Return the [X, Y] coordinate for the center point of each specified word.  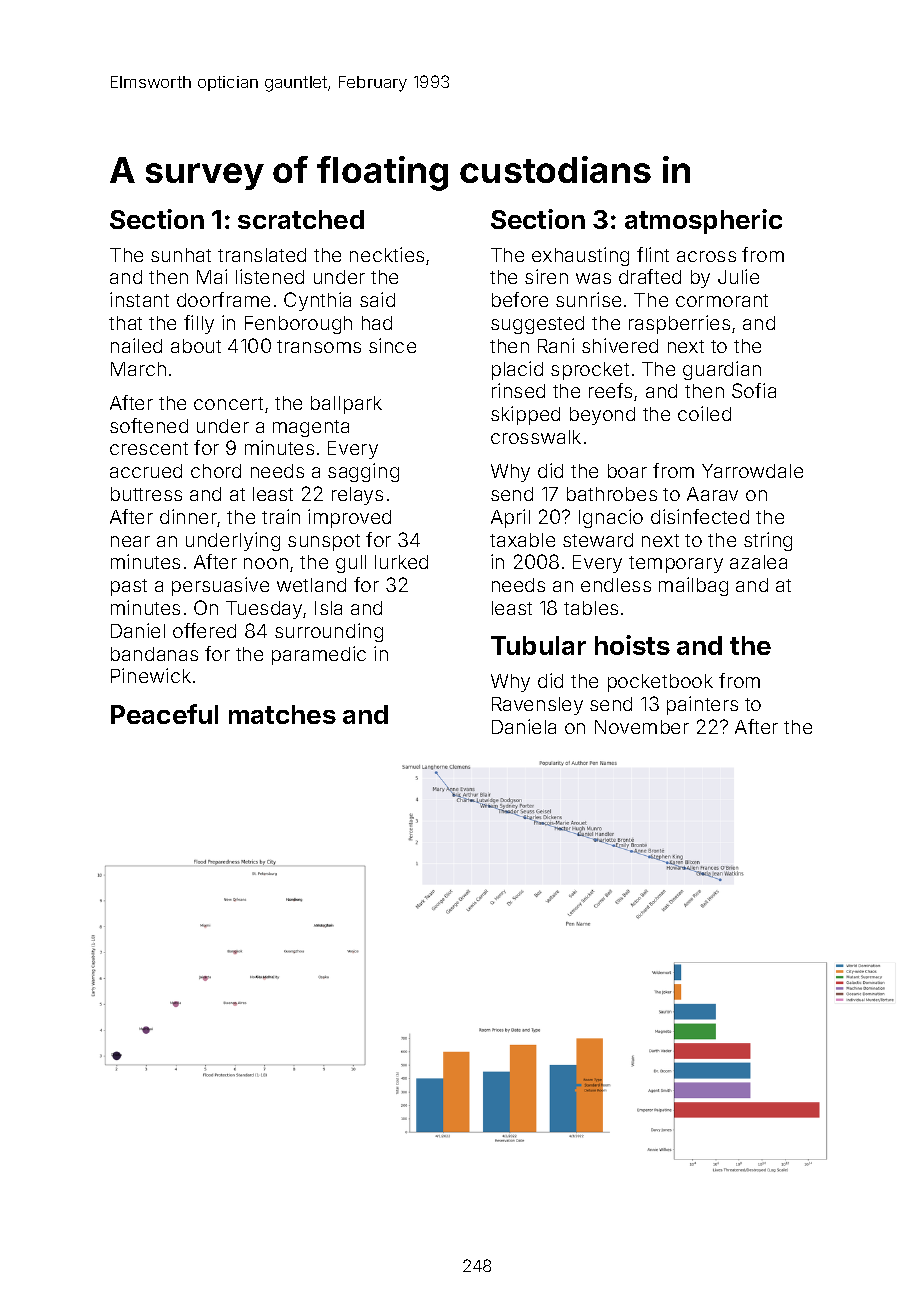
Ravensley [537, 706]
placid [517, 370]
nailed [136, 345]
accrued [146, 471]
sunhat [181, 255]
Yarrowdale [752, 471]
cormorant [722, 300]
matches [282, 714]
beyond [602, 416]
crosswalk [536, 437]
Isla [328, 608]
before [520, 299]
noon [266, 563]
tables [591, 608]
